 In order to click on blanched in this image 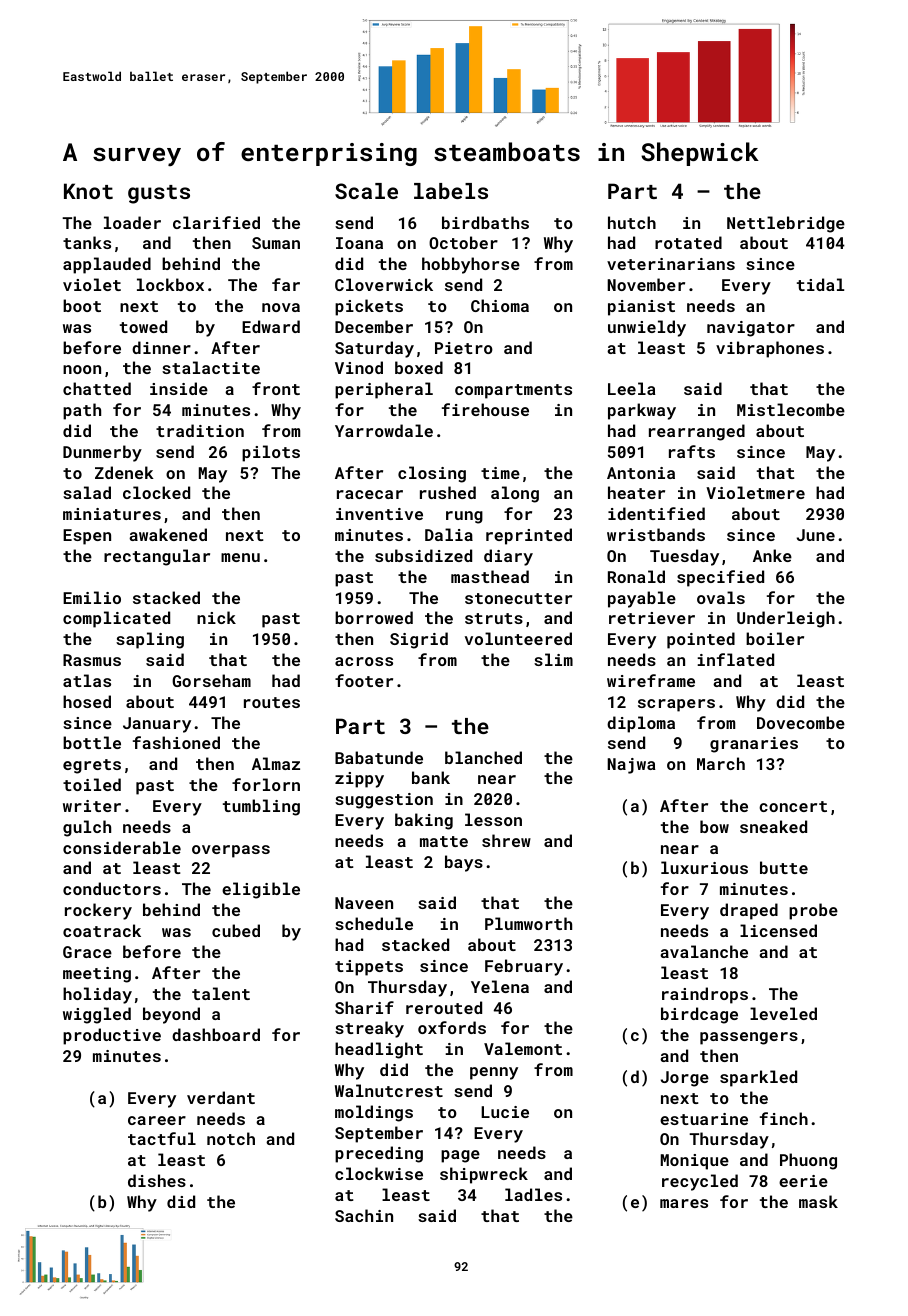, I will do `click(483, 757)`.
